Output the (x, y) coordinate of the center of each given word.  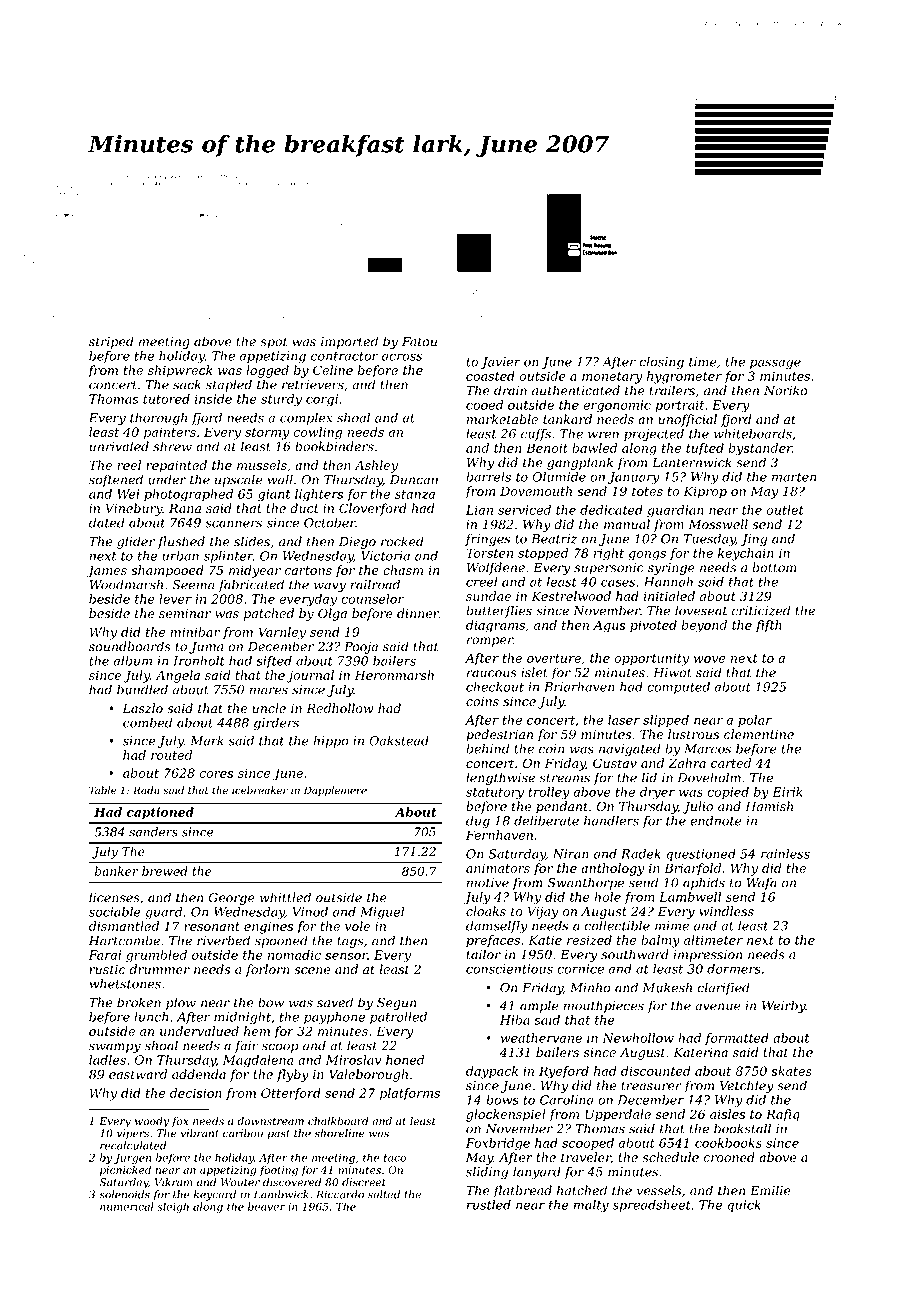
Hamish (769, 806)
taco (395, 1158)
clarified (724, 988)
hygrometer (684, 377)
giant (274, 495)
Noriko (786, 390)
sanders (153, 832)
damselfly (497, 927)
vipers (133, 1134)
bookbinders (334, 446)
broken (139, 1002)
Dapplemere (335, 791)
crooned (729, 1157)
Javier (500, 363)
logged (267, 371)
